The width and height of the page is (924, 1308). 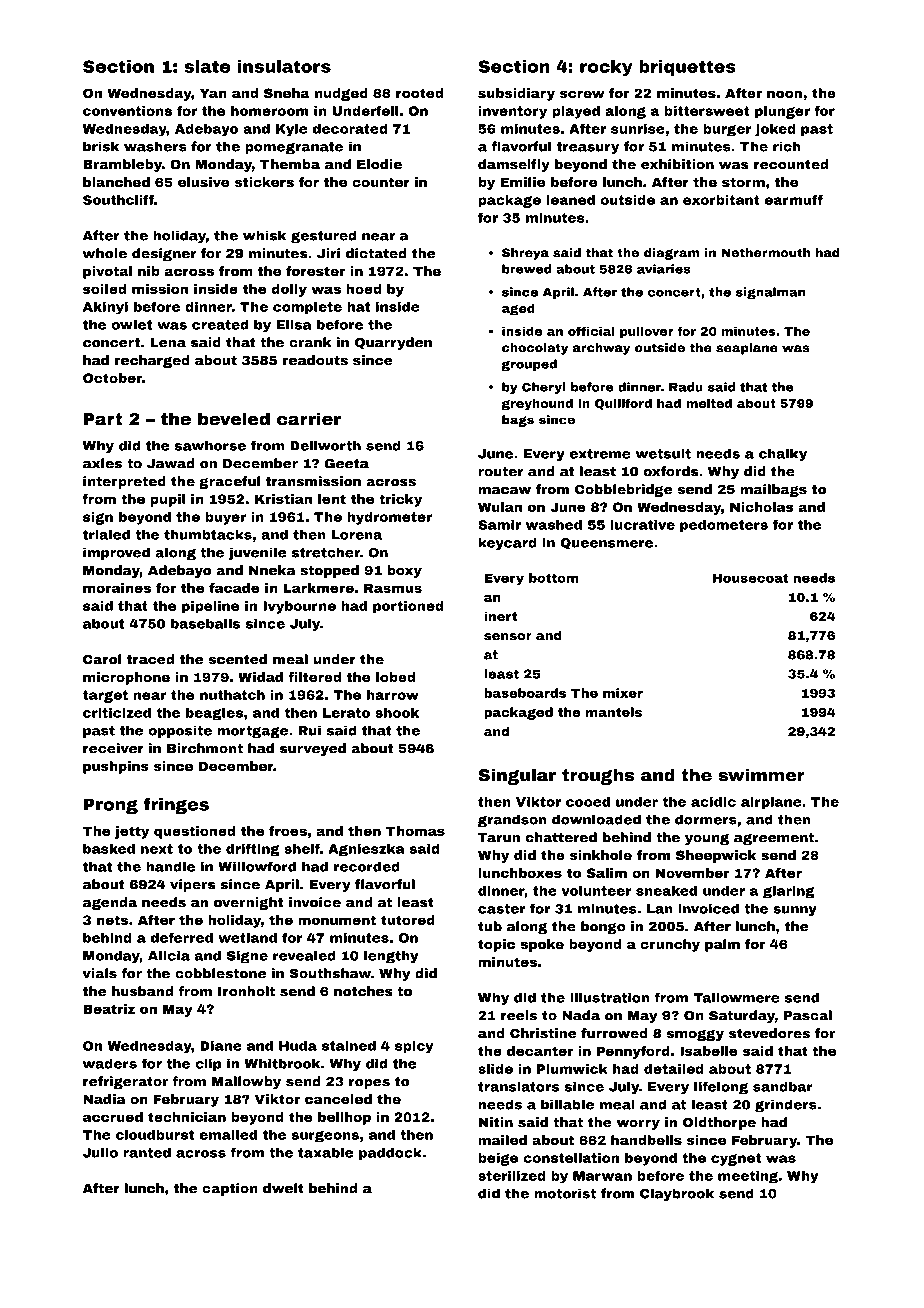 I want to click on Kyle, so click(x=292, y=130).
